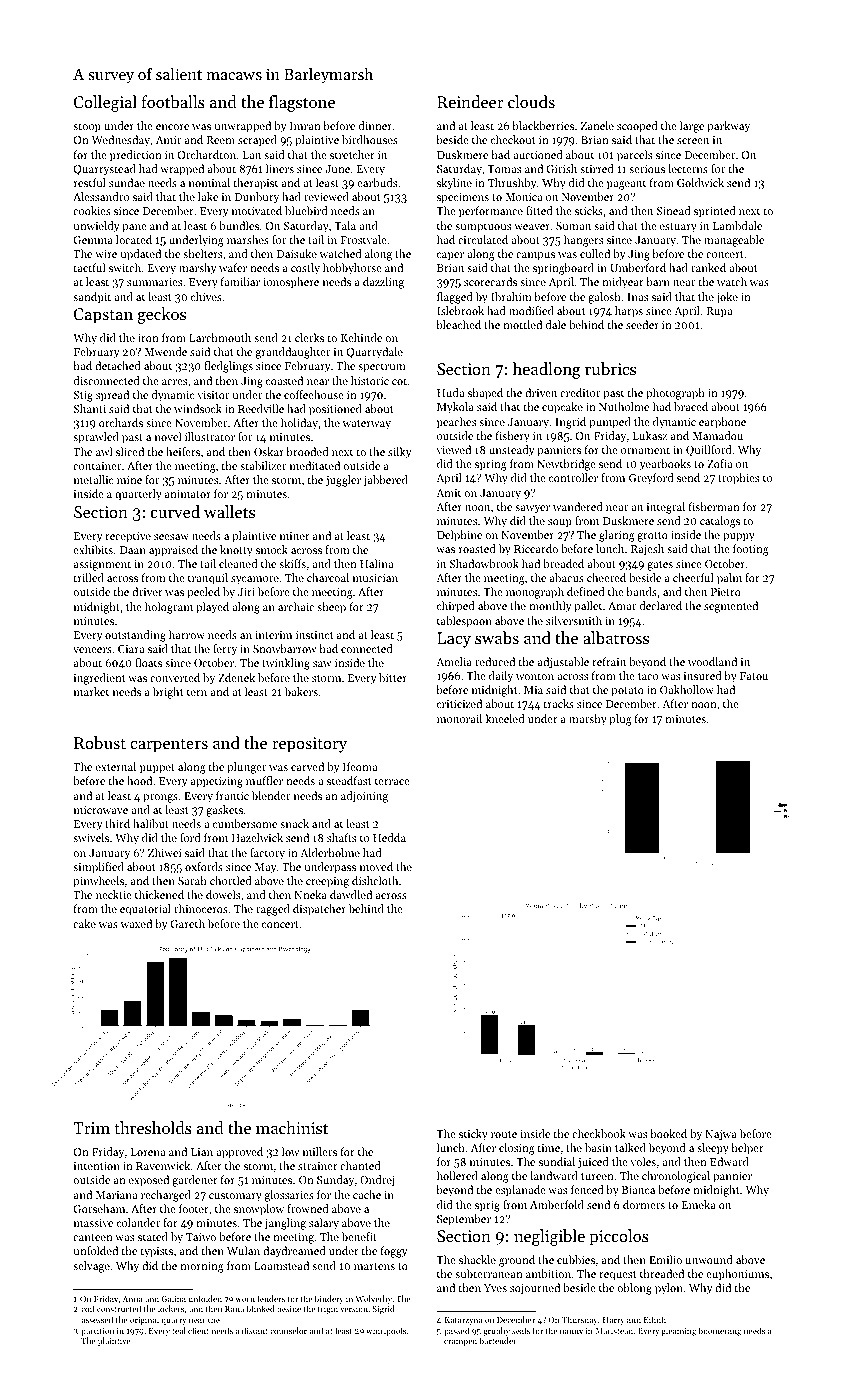 This document has height=1400, width=849. Describe the element at coordinates (619, 1237) in the document. I see `piccolos` at that location.
